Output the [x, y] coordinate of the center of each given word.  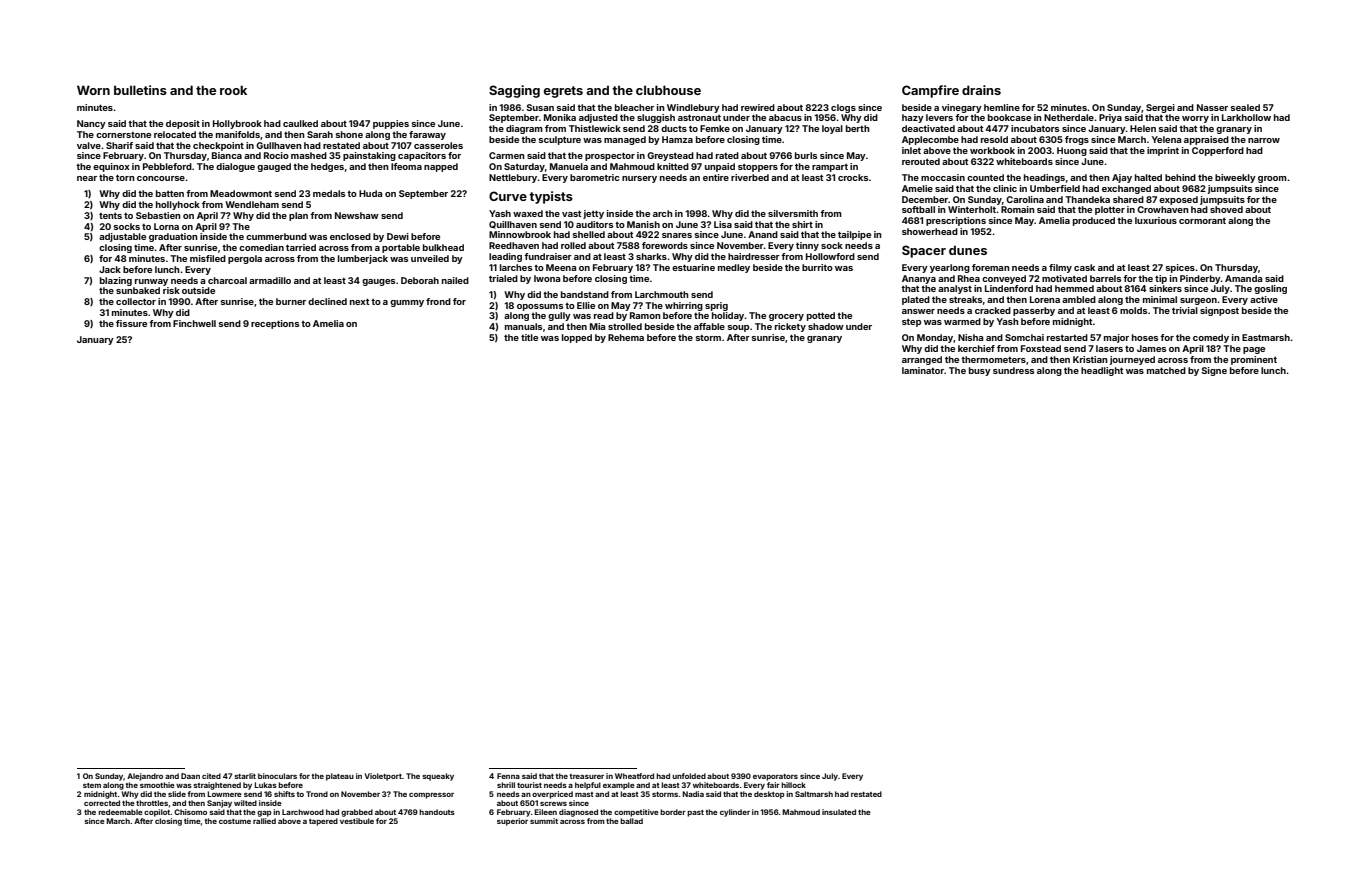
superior [512, 822]
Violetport [383, 777]
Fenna [508, 776]
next [359, 302]
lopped [577, 338]
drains [981, 90]
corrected [102, 803]
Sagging [514, 91]
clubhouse [668, 90]
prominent [1254, 360]
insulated [839, 812]
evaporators [775, 777]
